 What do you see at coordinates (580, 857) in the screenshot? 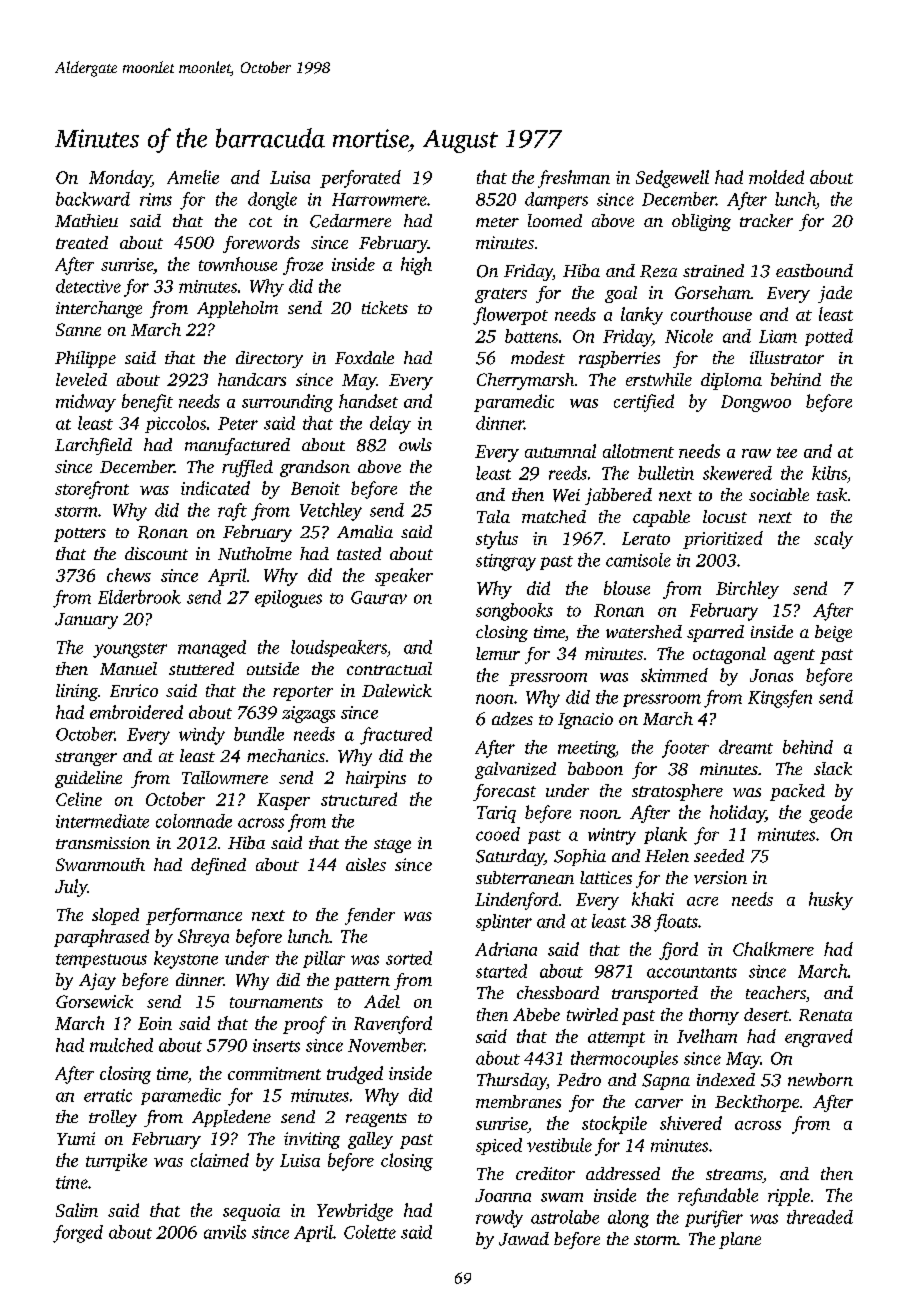
I see `Sophia` at bounding box center [580, 857].
